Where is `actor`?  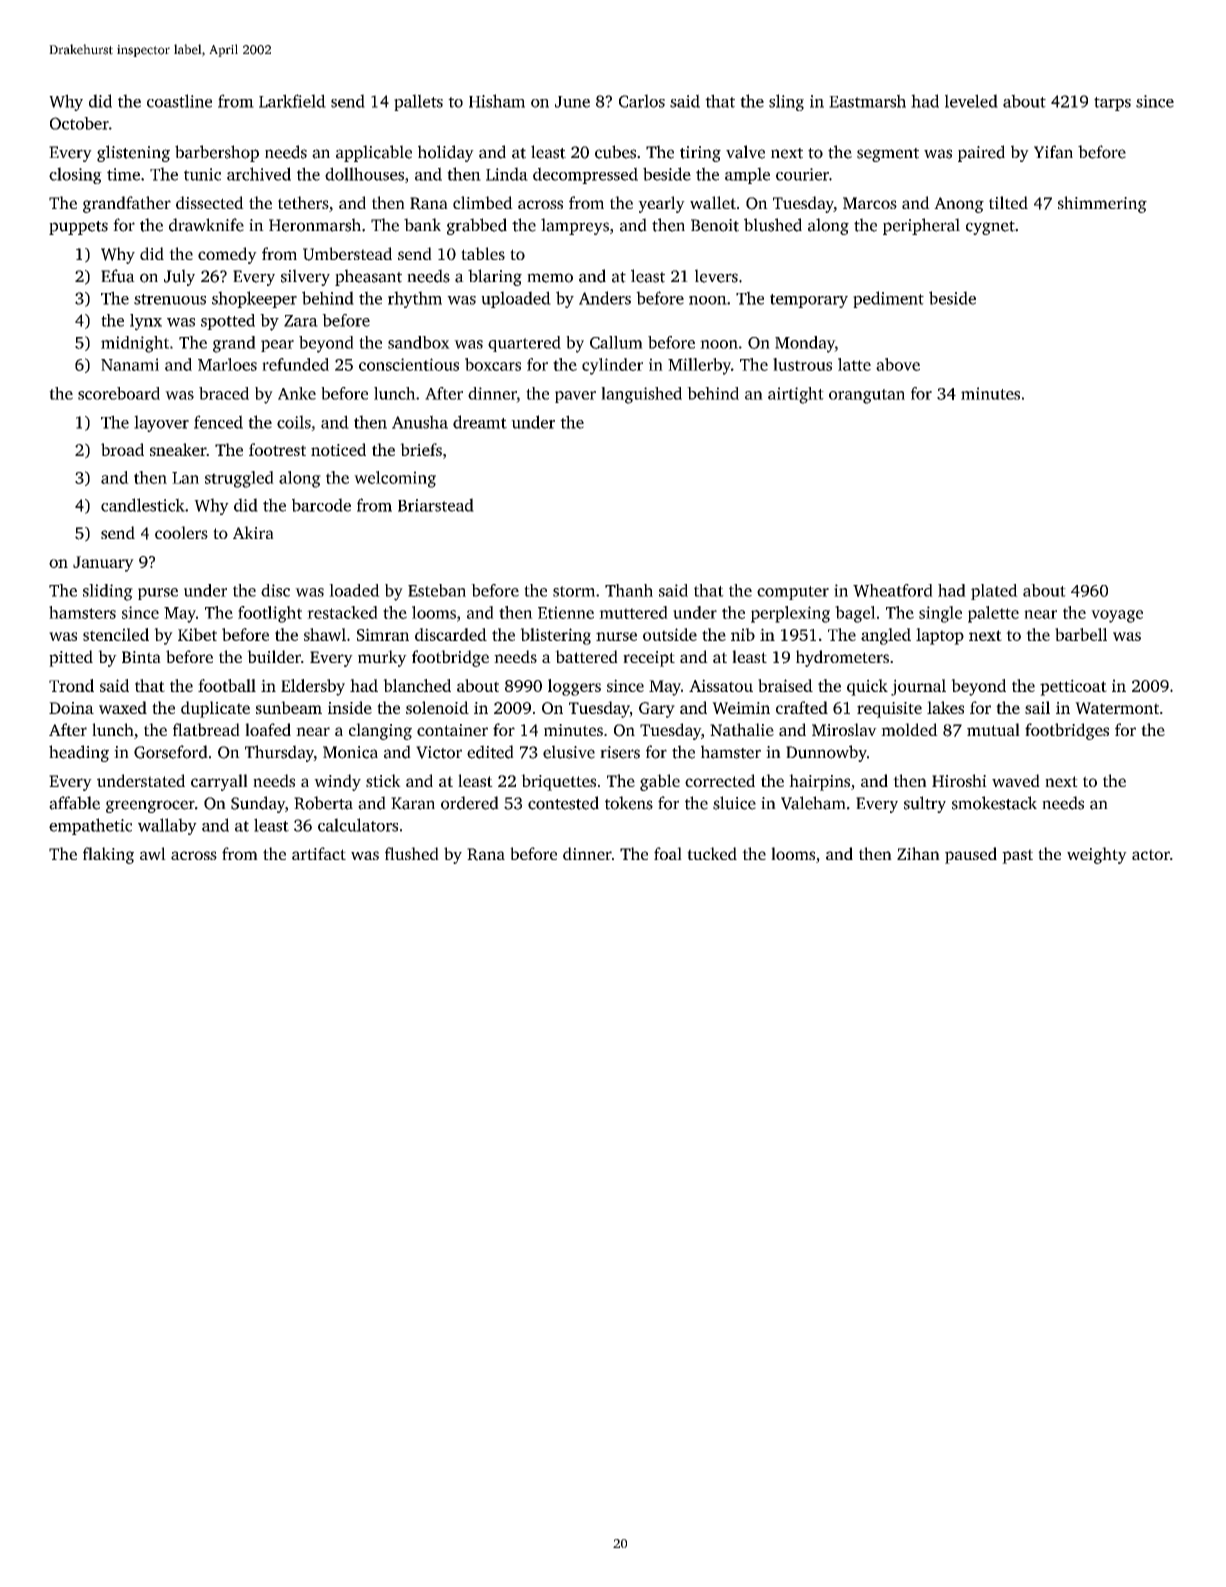 actor is located at coordinates (1151, 854).
